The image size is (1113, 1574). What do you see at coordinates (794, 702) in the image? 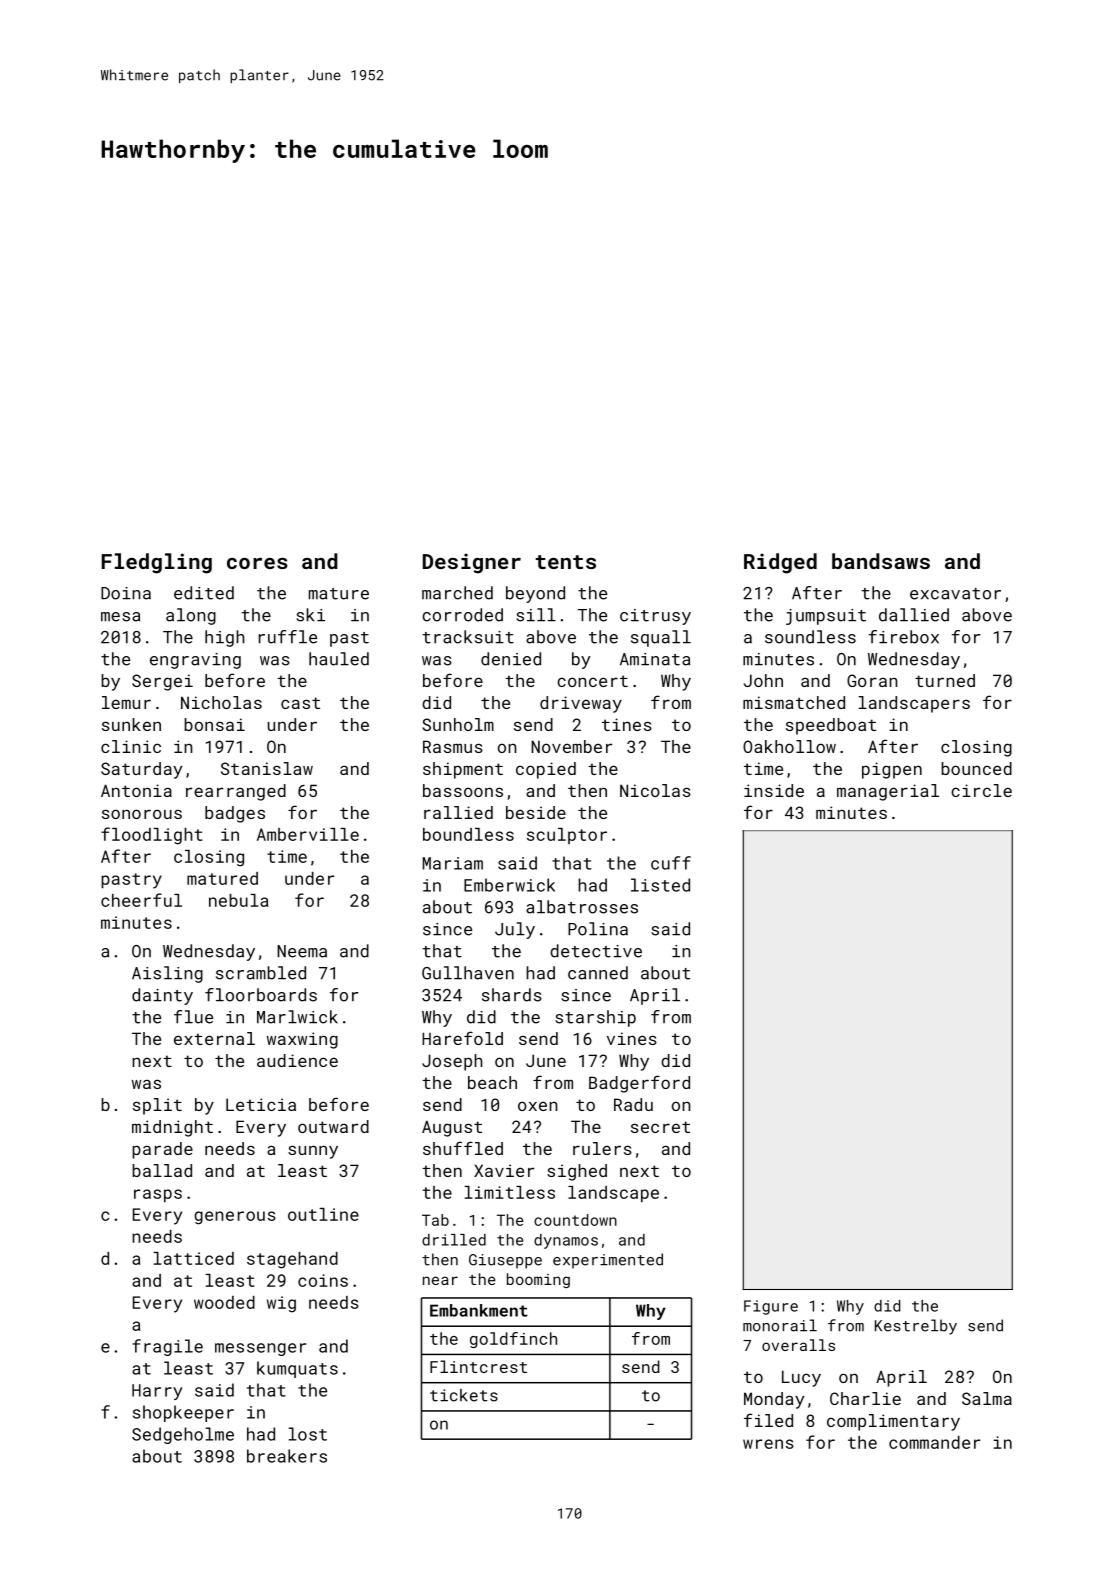
I see `mismatched` at bounding box center [794, 702].
